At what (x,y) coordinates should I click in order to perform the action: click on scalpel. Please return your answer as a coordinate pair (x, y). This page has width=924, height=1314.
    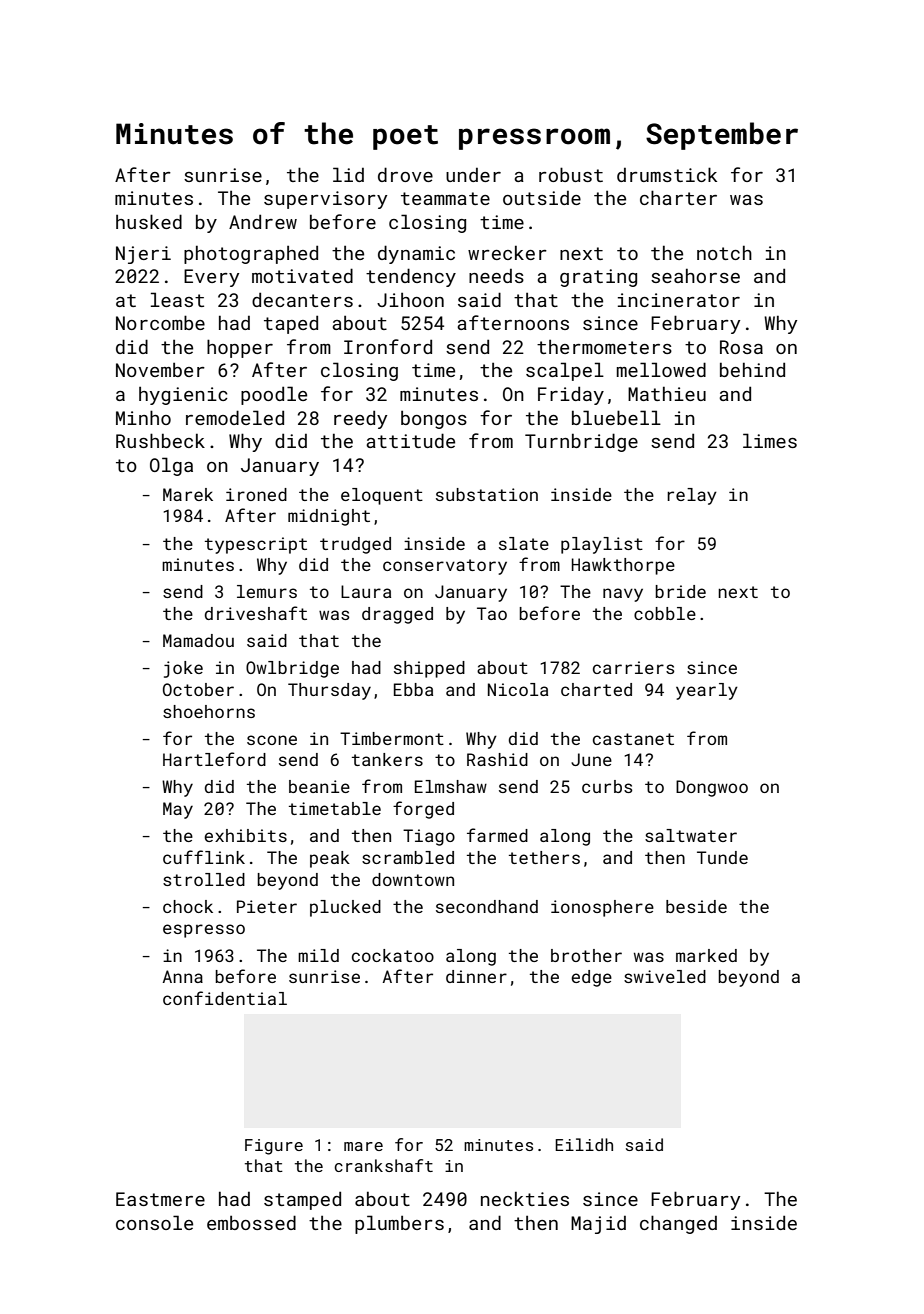
    Looking at the image, I should click on (565, 371).
